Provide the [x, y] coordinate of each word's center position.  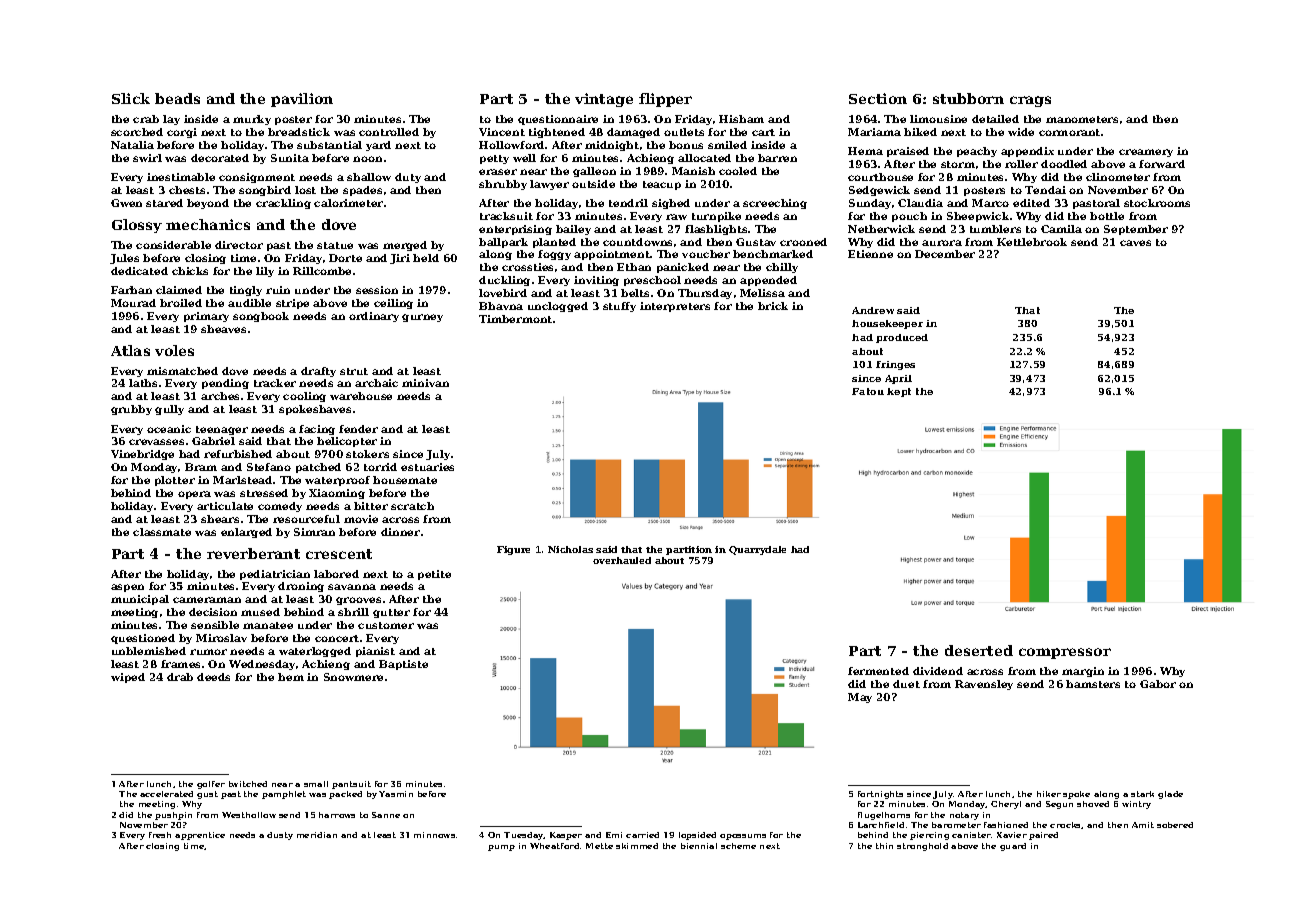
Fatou [868, 391]
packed [345, 795]
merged [405, 246]
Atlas [130, 350]
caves [1135, 243]
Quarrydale [757, 550]
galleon [594, 172]
